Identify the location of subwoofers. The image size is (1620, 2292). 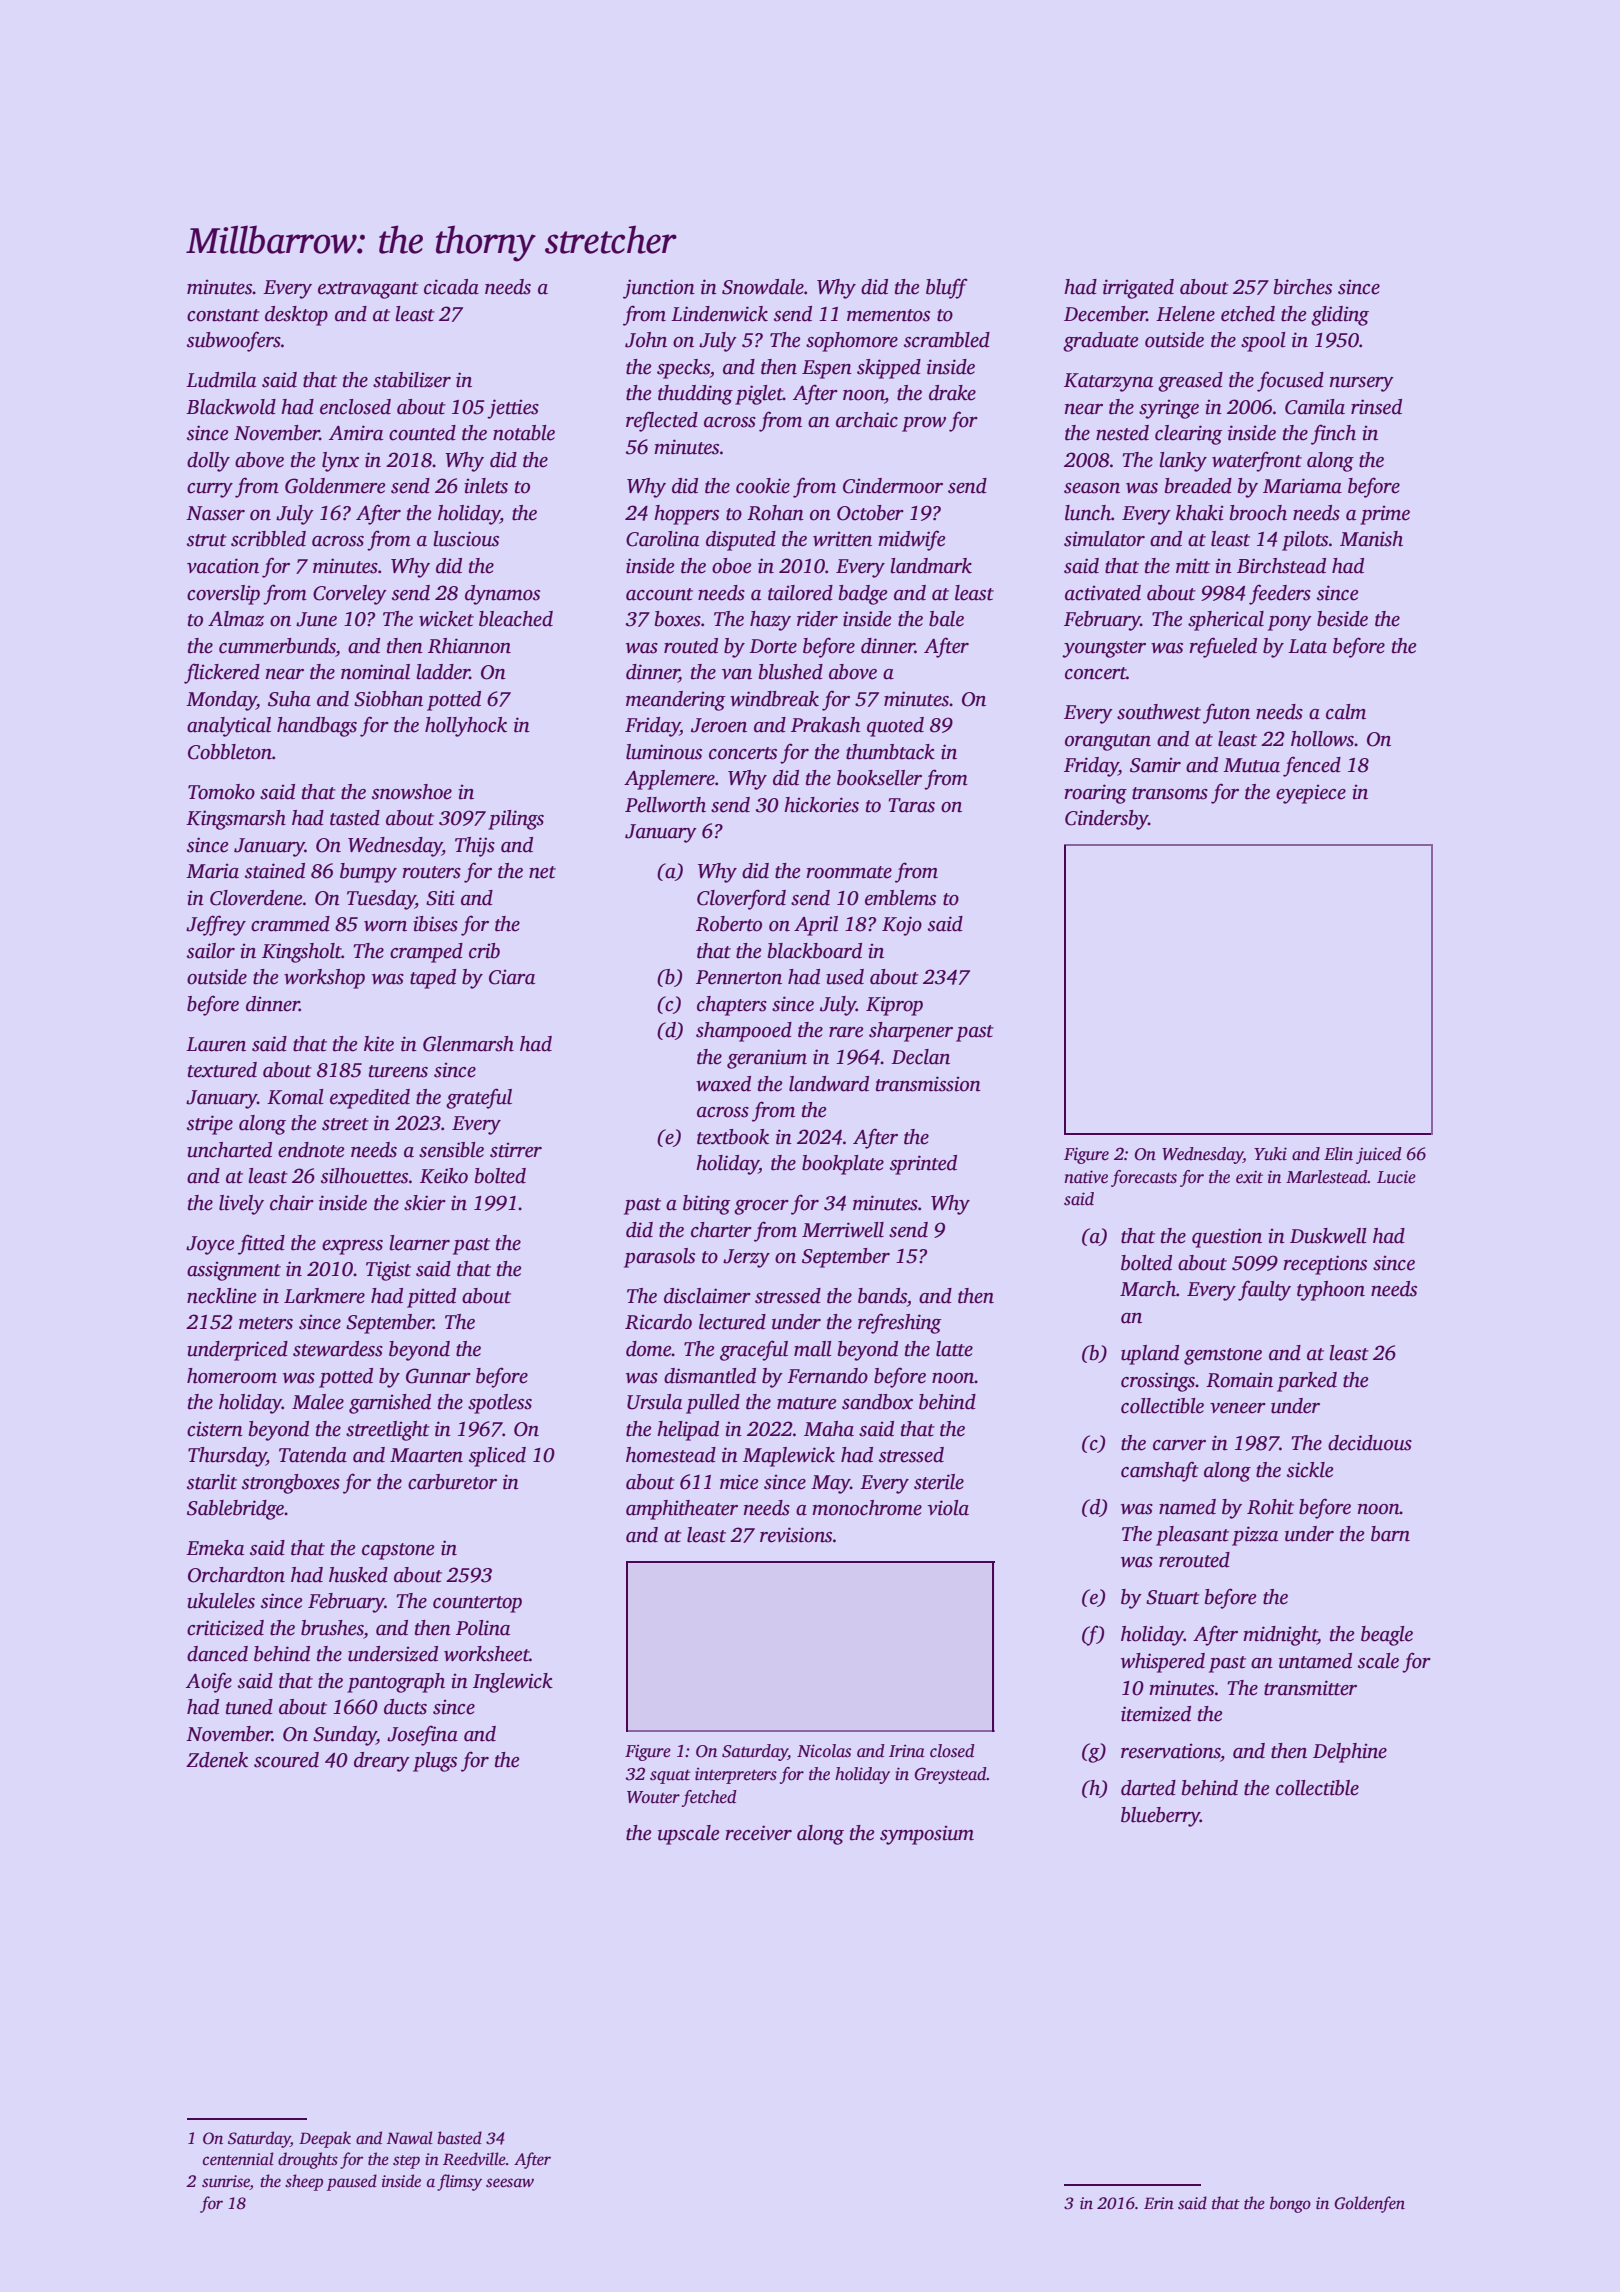
(234, 341).
